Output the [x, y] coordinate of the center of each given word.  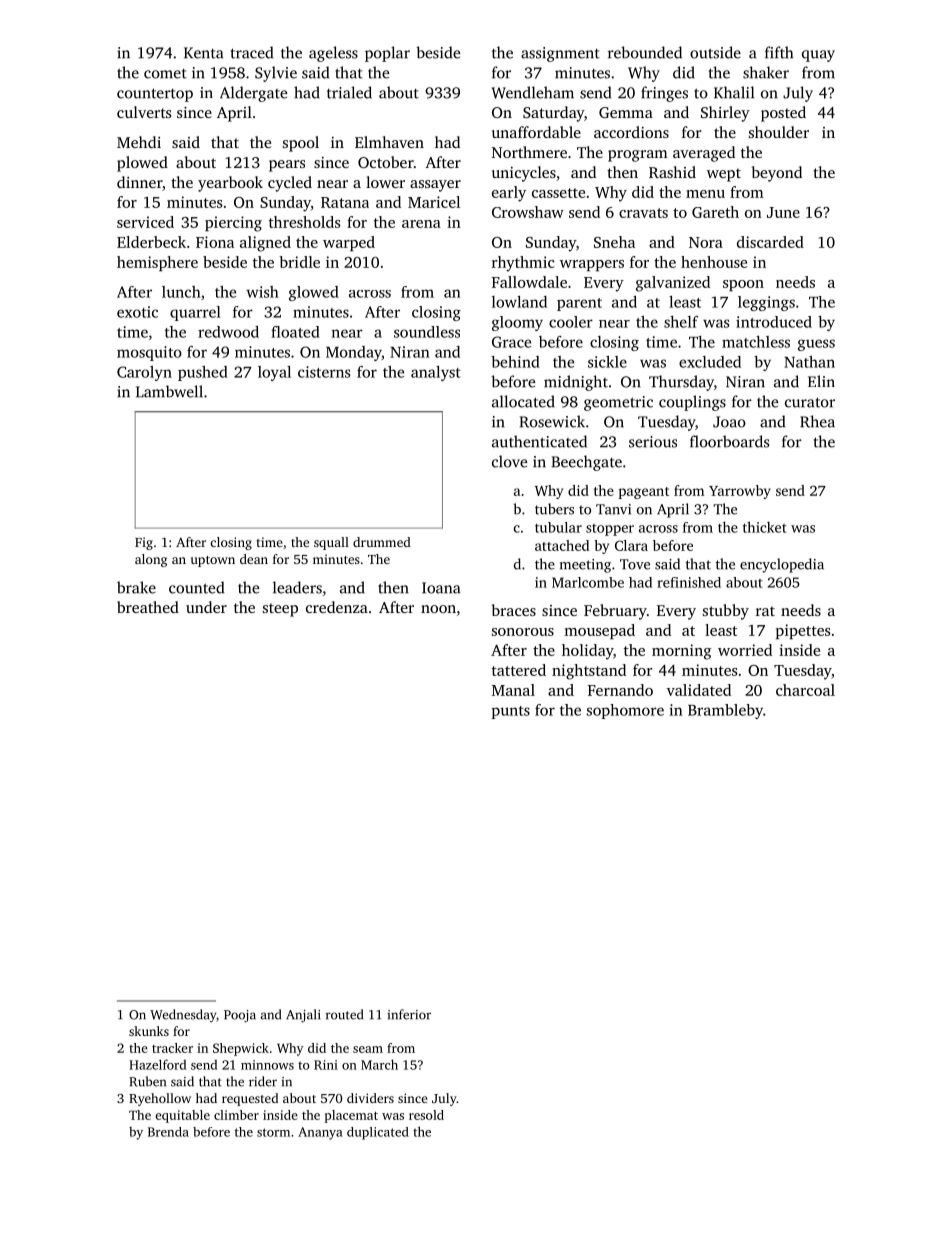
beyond [777, 174]
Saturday [553, 114]
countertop [155, 95]
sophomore [625, 711]
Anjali [303, 1016]
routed [344, 1014]
